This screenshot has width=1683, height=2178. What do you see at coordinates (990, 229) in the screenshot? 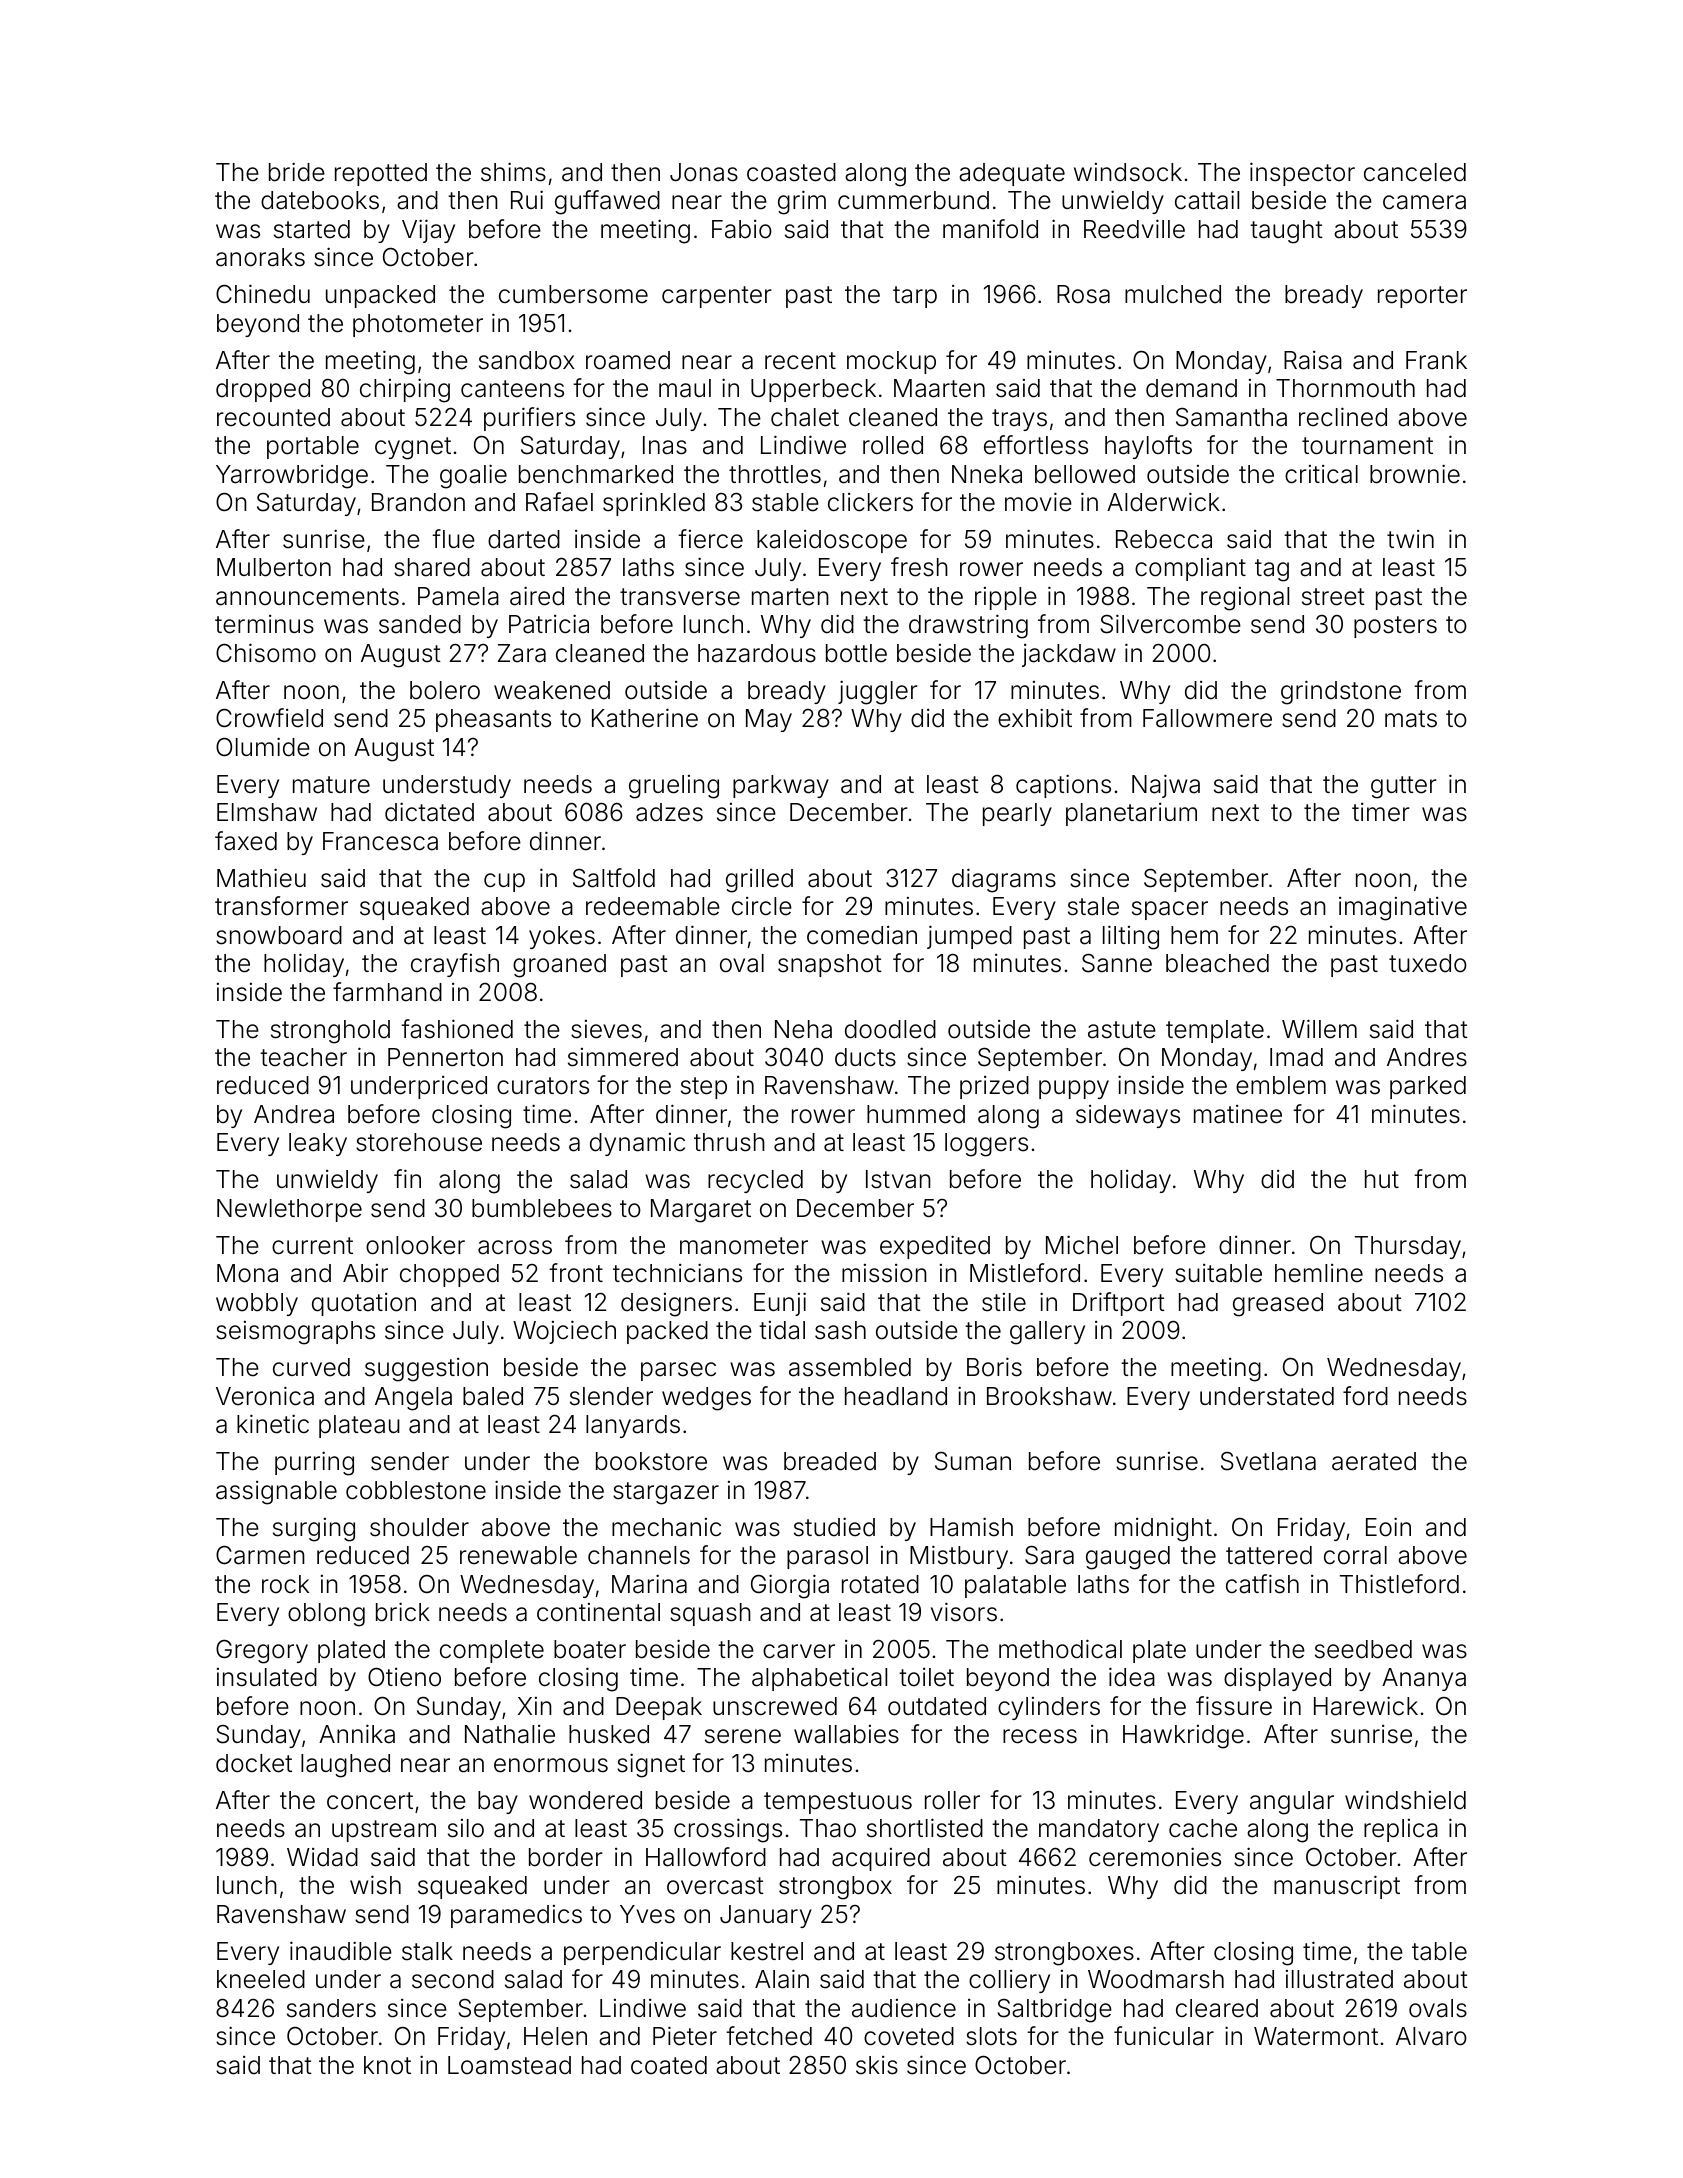
I see `manifold` at bounding box center [990, 229].
